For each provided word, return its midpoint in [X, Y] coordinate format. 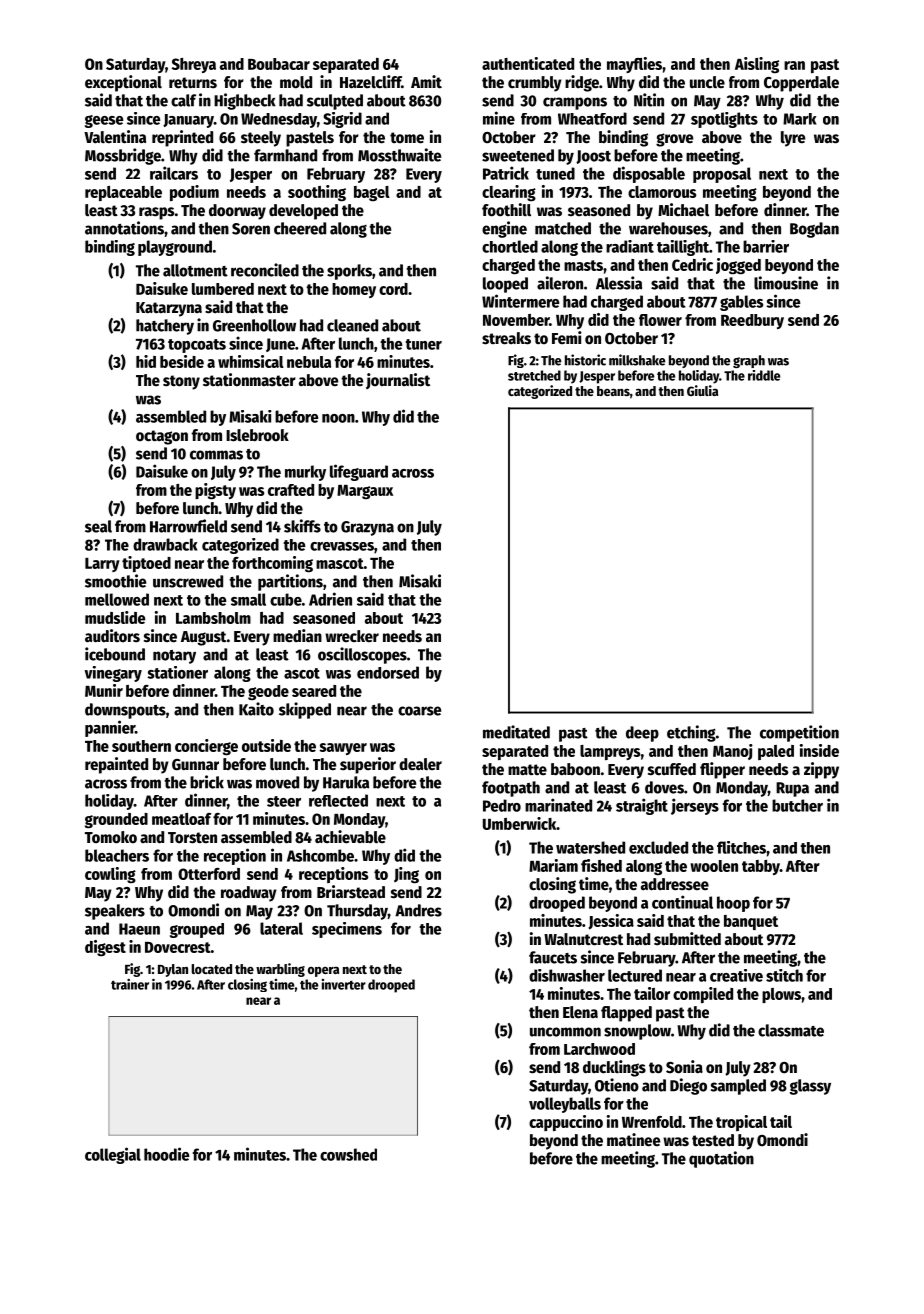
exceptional [123, 83]
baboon [575, 769]
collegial [113, 1155]
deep [642, 734]
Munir [104, 690]
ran [794, 65]
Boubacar [279, 64]
